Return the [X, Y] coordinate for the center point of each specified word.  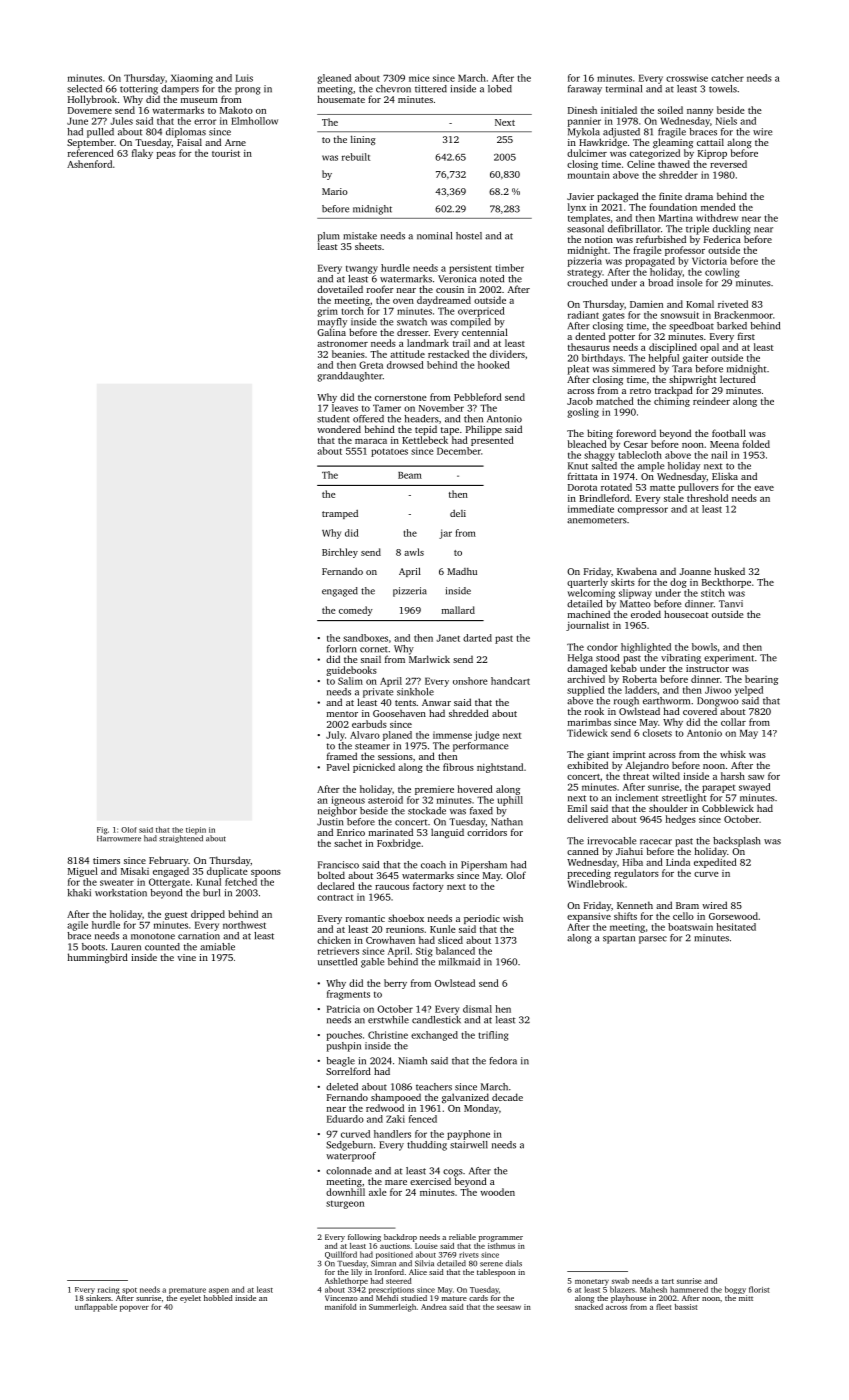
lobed [500, 89]
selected [84, 89]
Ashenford [89, 164]
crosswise [687, 78]
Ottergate [169, 883]
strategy [584, 273]
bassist [686, 1307]
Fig [102, 831]
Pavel [338, 767]
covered [700, 711]
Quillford [341, 1255]
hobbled [218, 1298]
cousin [450, 289]
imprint [629, 755]
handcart [510, 681]
